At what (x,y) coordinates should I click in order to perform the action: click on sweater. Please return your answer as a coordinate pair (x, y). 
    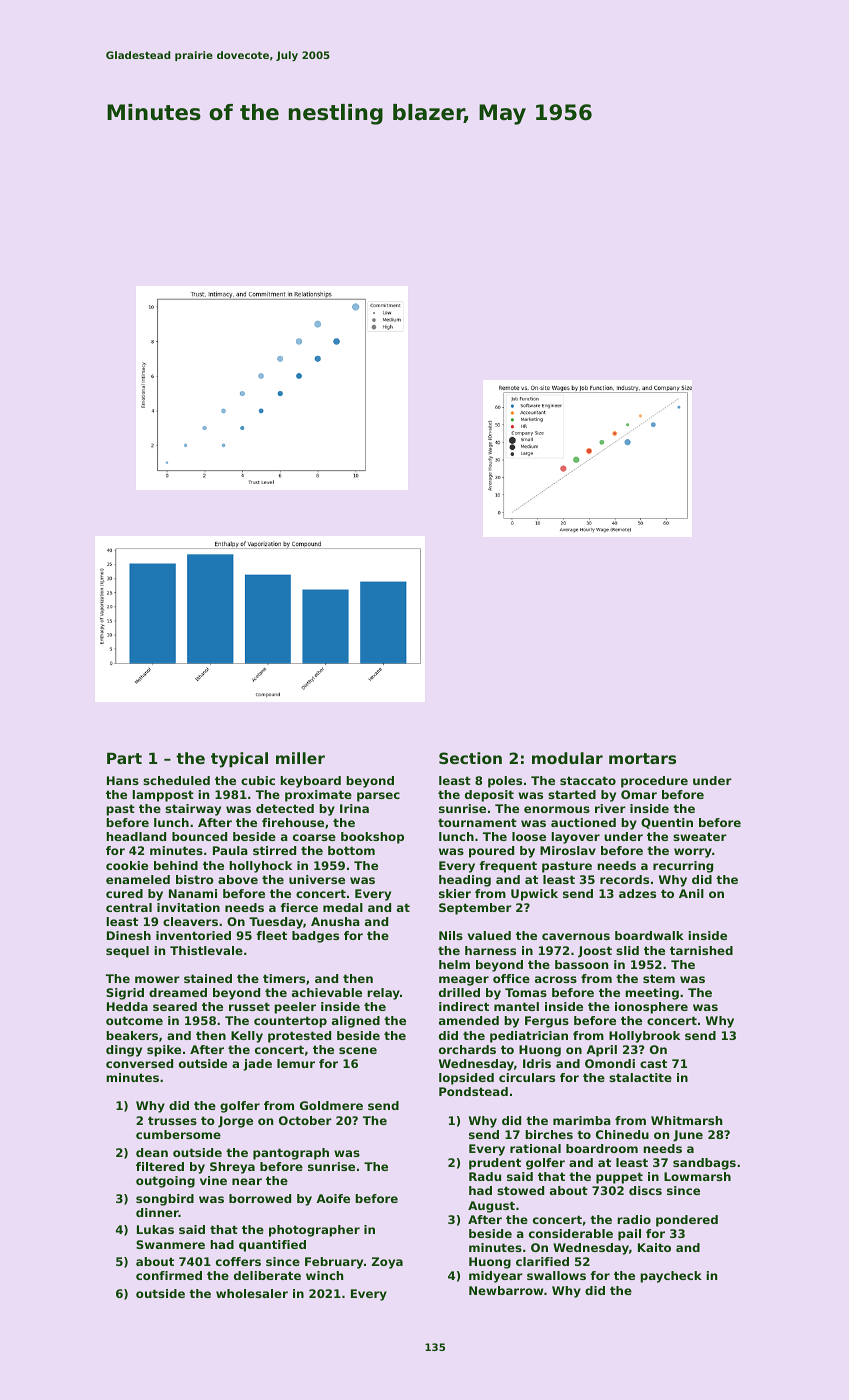
    Looking at the image, I should click on (700, 836).
